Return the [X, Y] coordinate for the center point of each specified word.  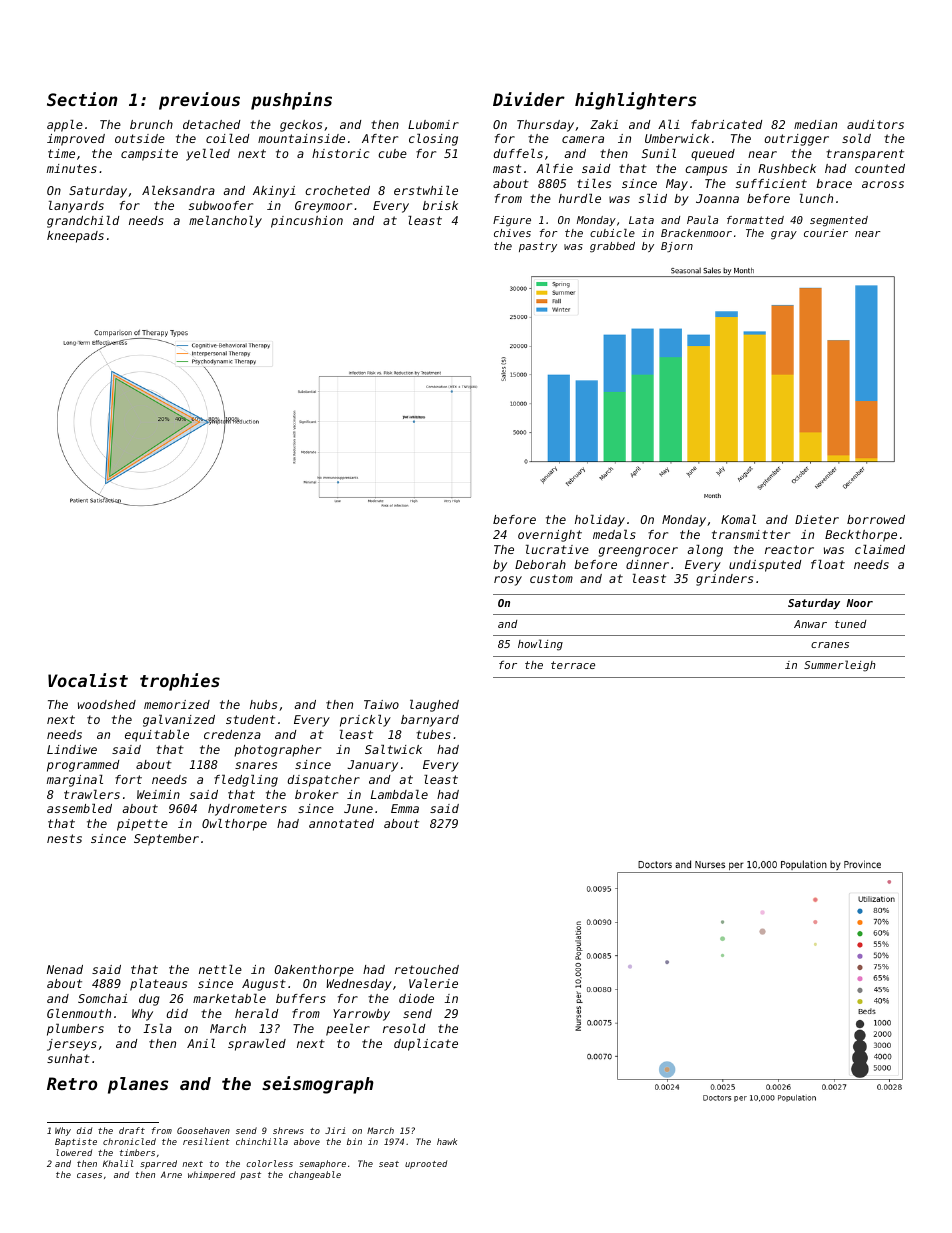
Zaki [604, 124]
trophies [180, 682]
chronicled [129, 1141]
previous [199, 101]
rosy [508, 581]
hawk [447, 1141]
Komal [738, 519]
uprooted [426, 1164]
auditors [875, 124]
